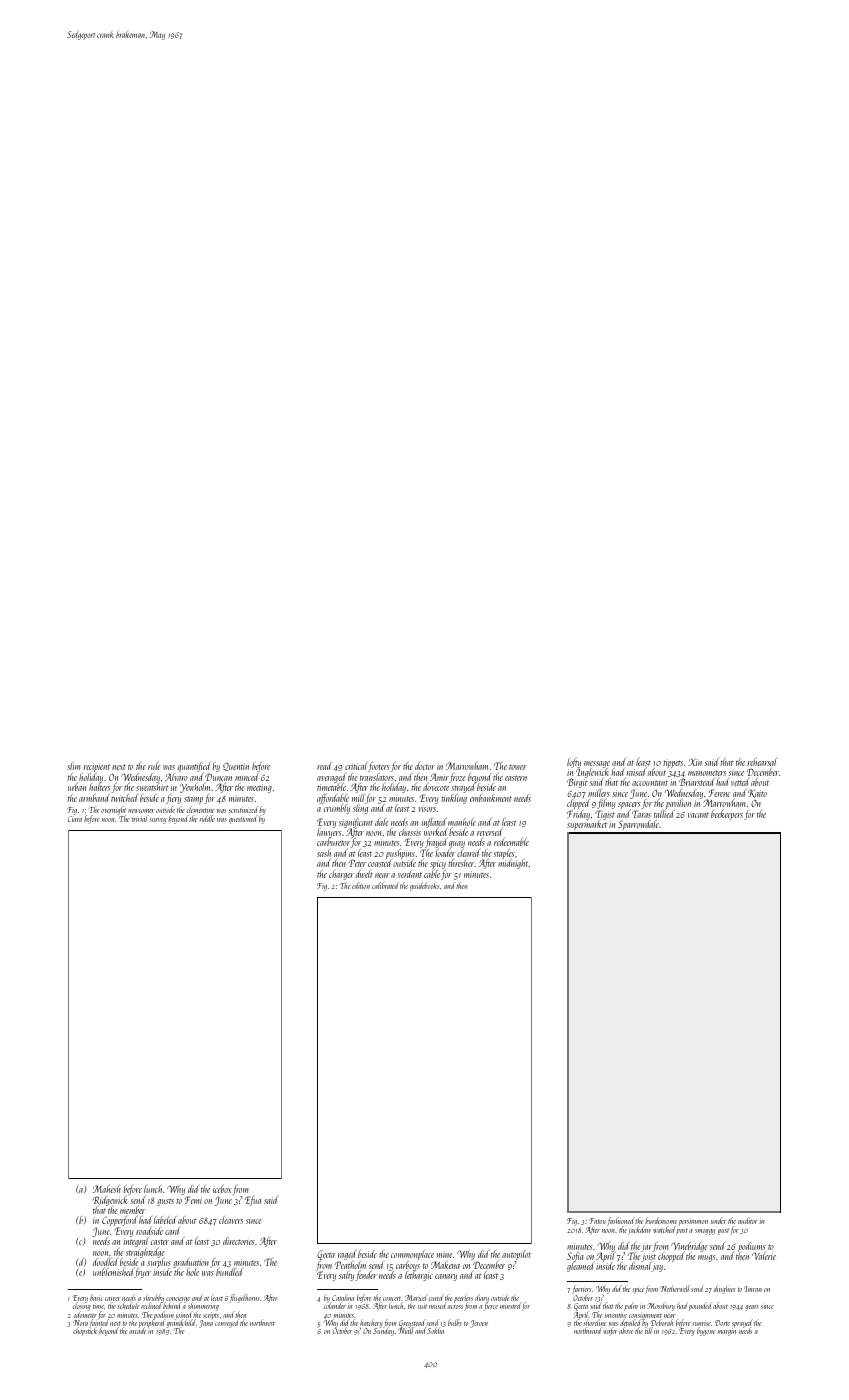  Describe the element at coordinates (193, 800) in the document. I see `stamp` at that location.
